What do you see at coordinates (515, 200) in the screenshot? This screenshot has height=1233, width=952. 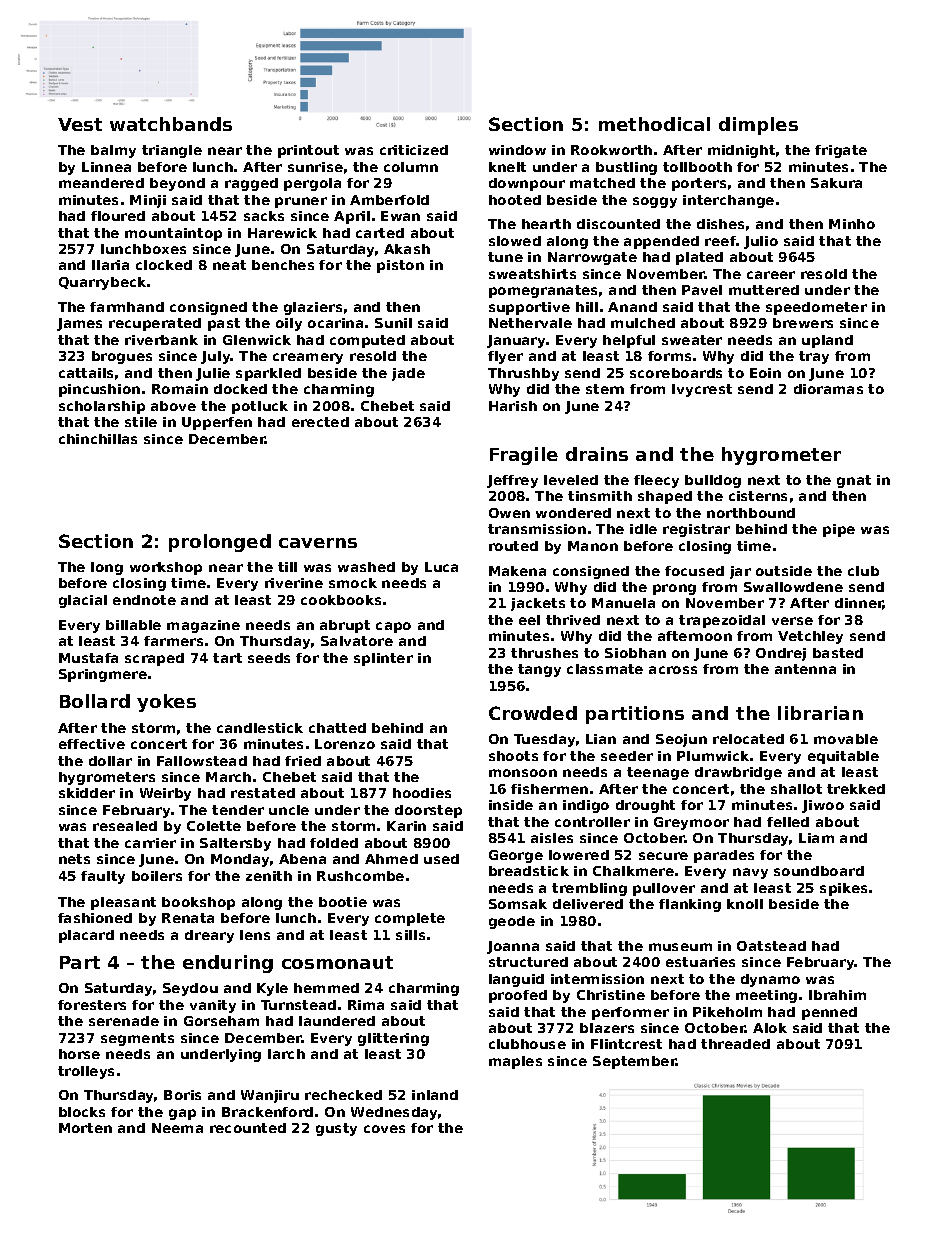 I see `hooted` at bounding box center [515, 200].
